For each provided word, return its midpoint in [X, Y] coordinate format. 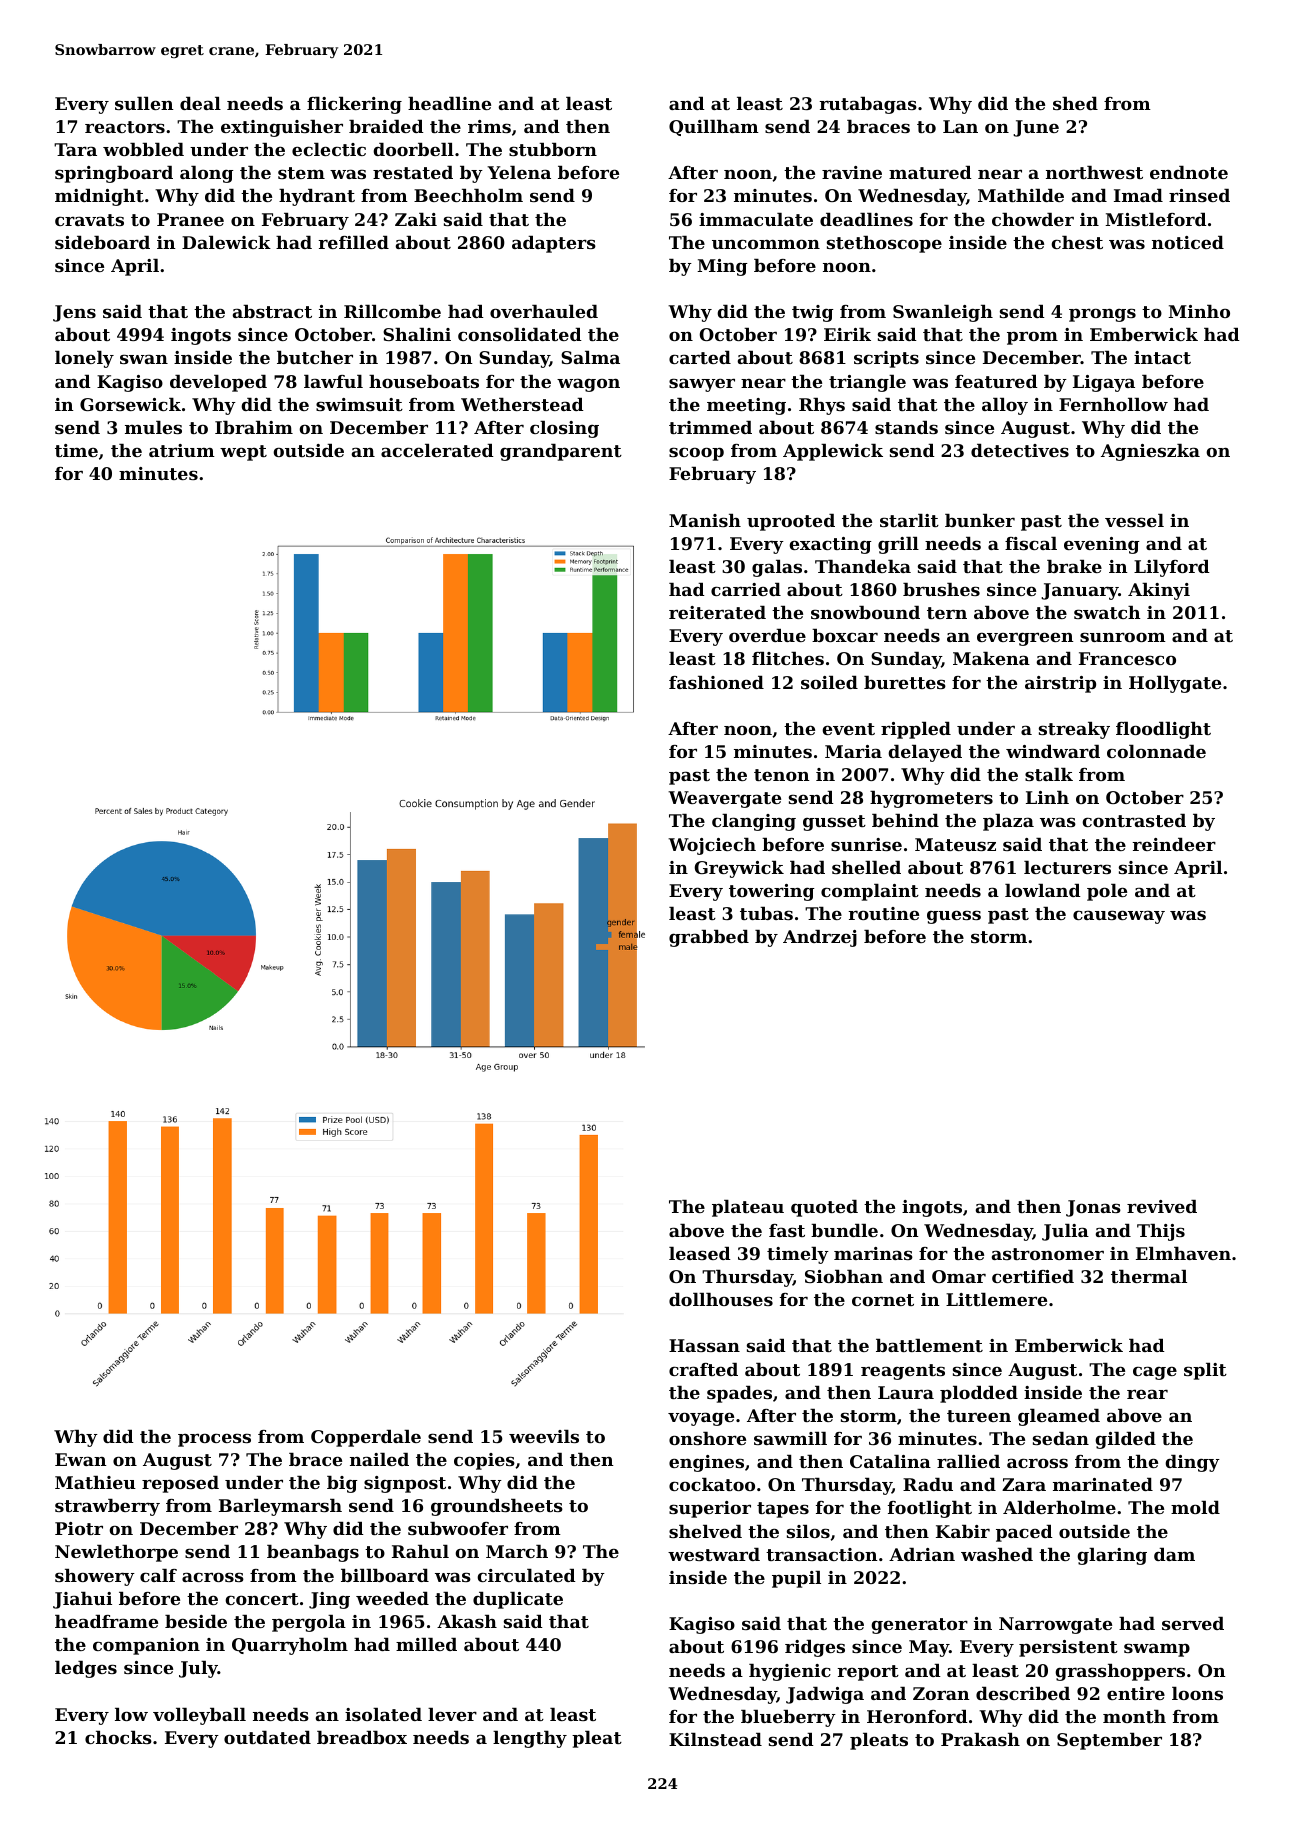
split [1205, 1371]
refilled [353, 242]
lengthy [530, 1739]
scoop [696, 454]
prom [1032, 338]
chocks [118, 1737]
